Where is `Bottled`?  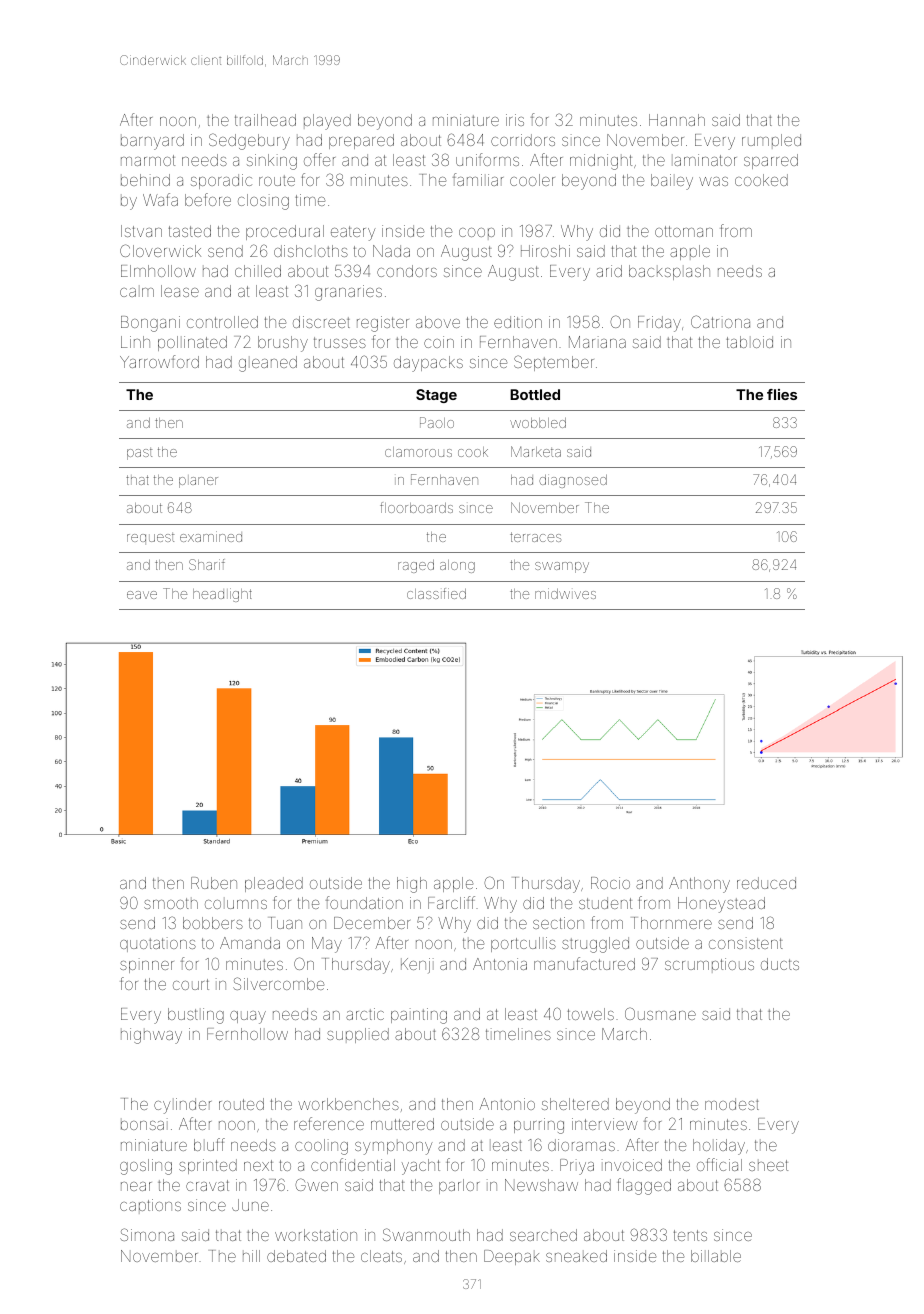 Bottled is located at coordinates (535, 394).
